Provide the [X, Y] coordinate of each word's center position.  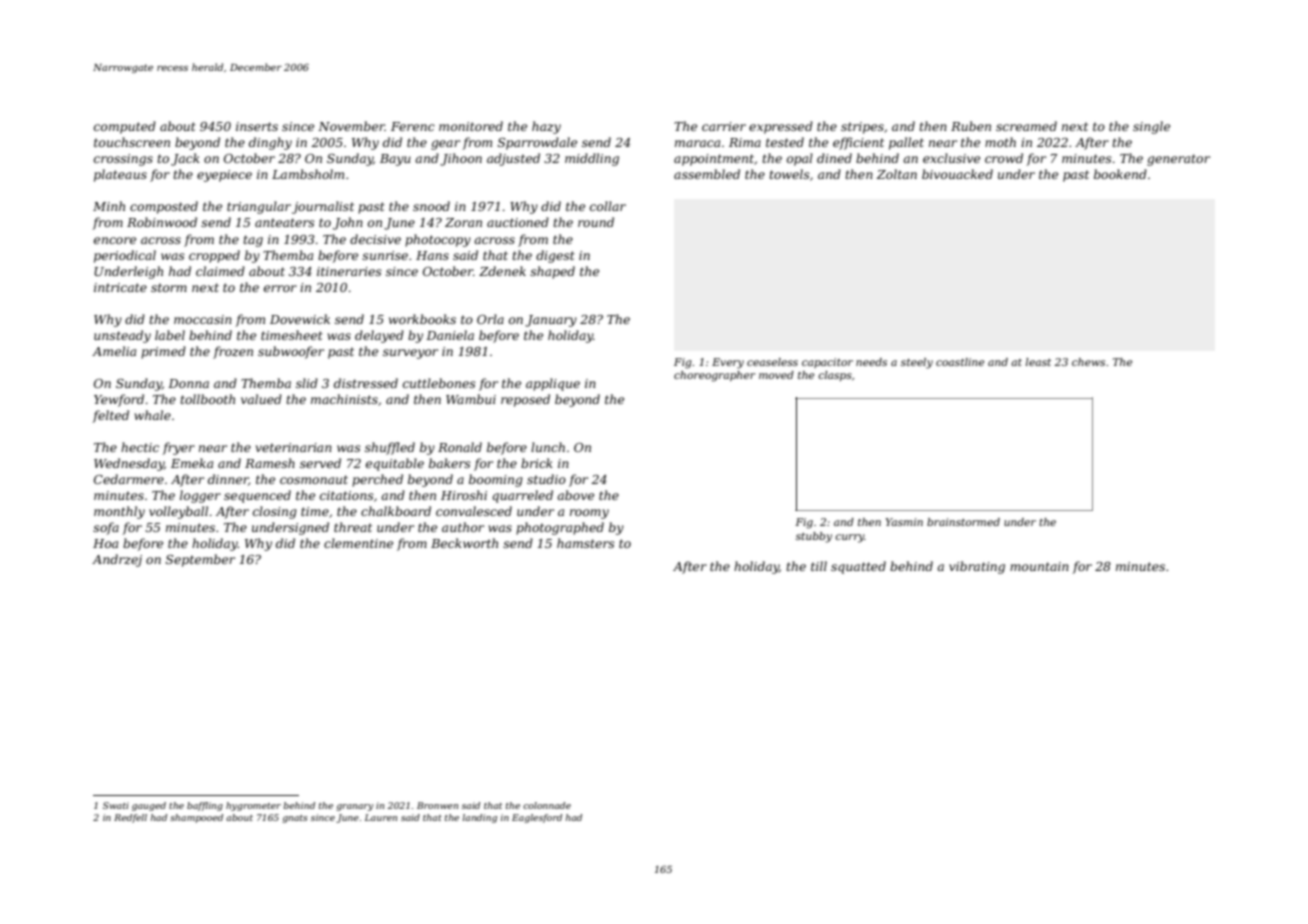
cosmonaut [314, 479]
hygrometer [253, 806]
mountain [1039, 566]
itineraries [349, 271]
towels [789, 174]
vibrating [977, 567]
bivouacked [957, 174]
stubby [814, 537]
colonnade [547, 805]
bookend [1120, 174]
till [819, 566]
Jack [185, 159]
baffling [205, 806]
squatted [858, 567]
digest [555, 256]
